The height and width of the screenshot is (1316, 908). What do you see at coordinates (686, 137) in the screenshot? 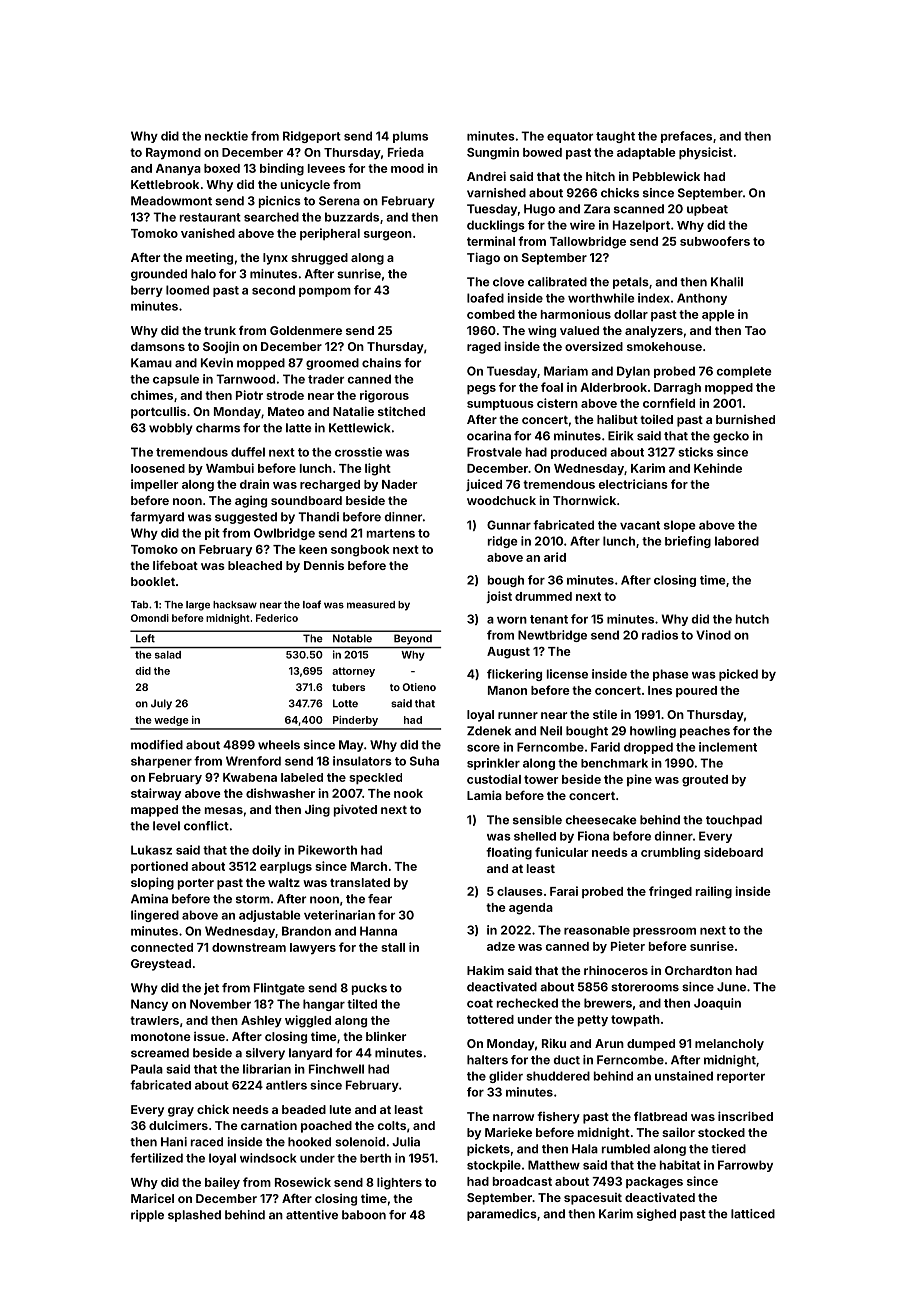
I see `prefaces` at bounding box center [686, 137].
